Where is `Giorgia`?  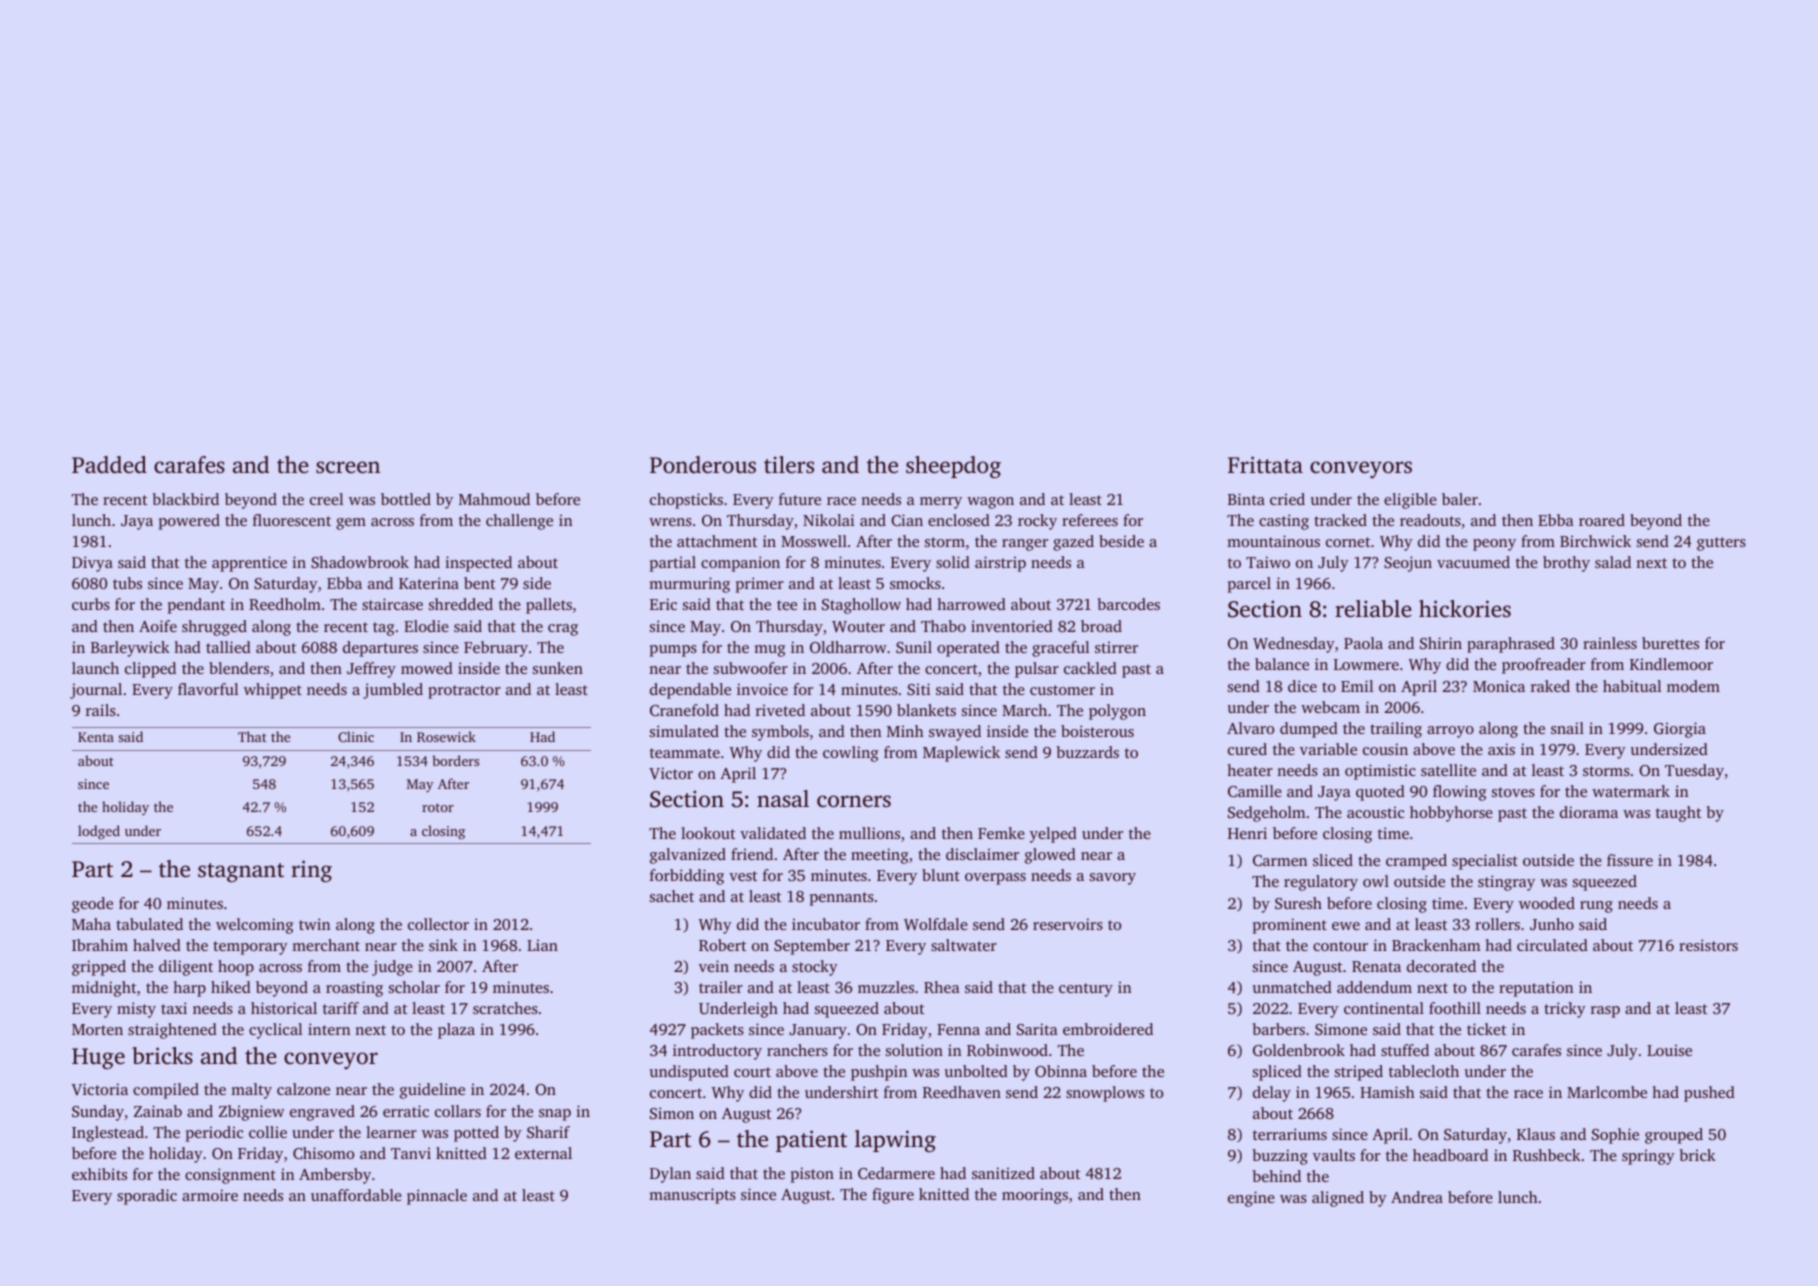
Giorgia is located at coordinates (1680, 730).
